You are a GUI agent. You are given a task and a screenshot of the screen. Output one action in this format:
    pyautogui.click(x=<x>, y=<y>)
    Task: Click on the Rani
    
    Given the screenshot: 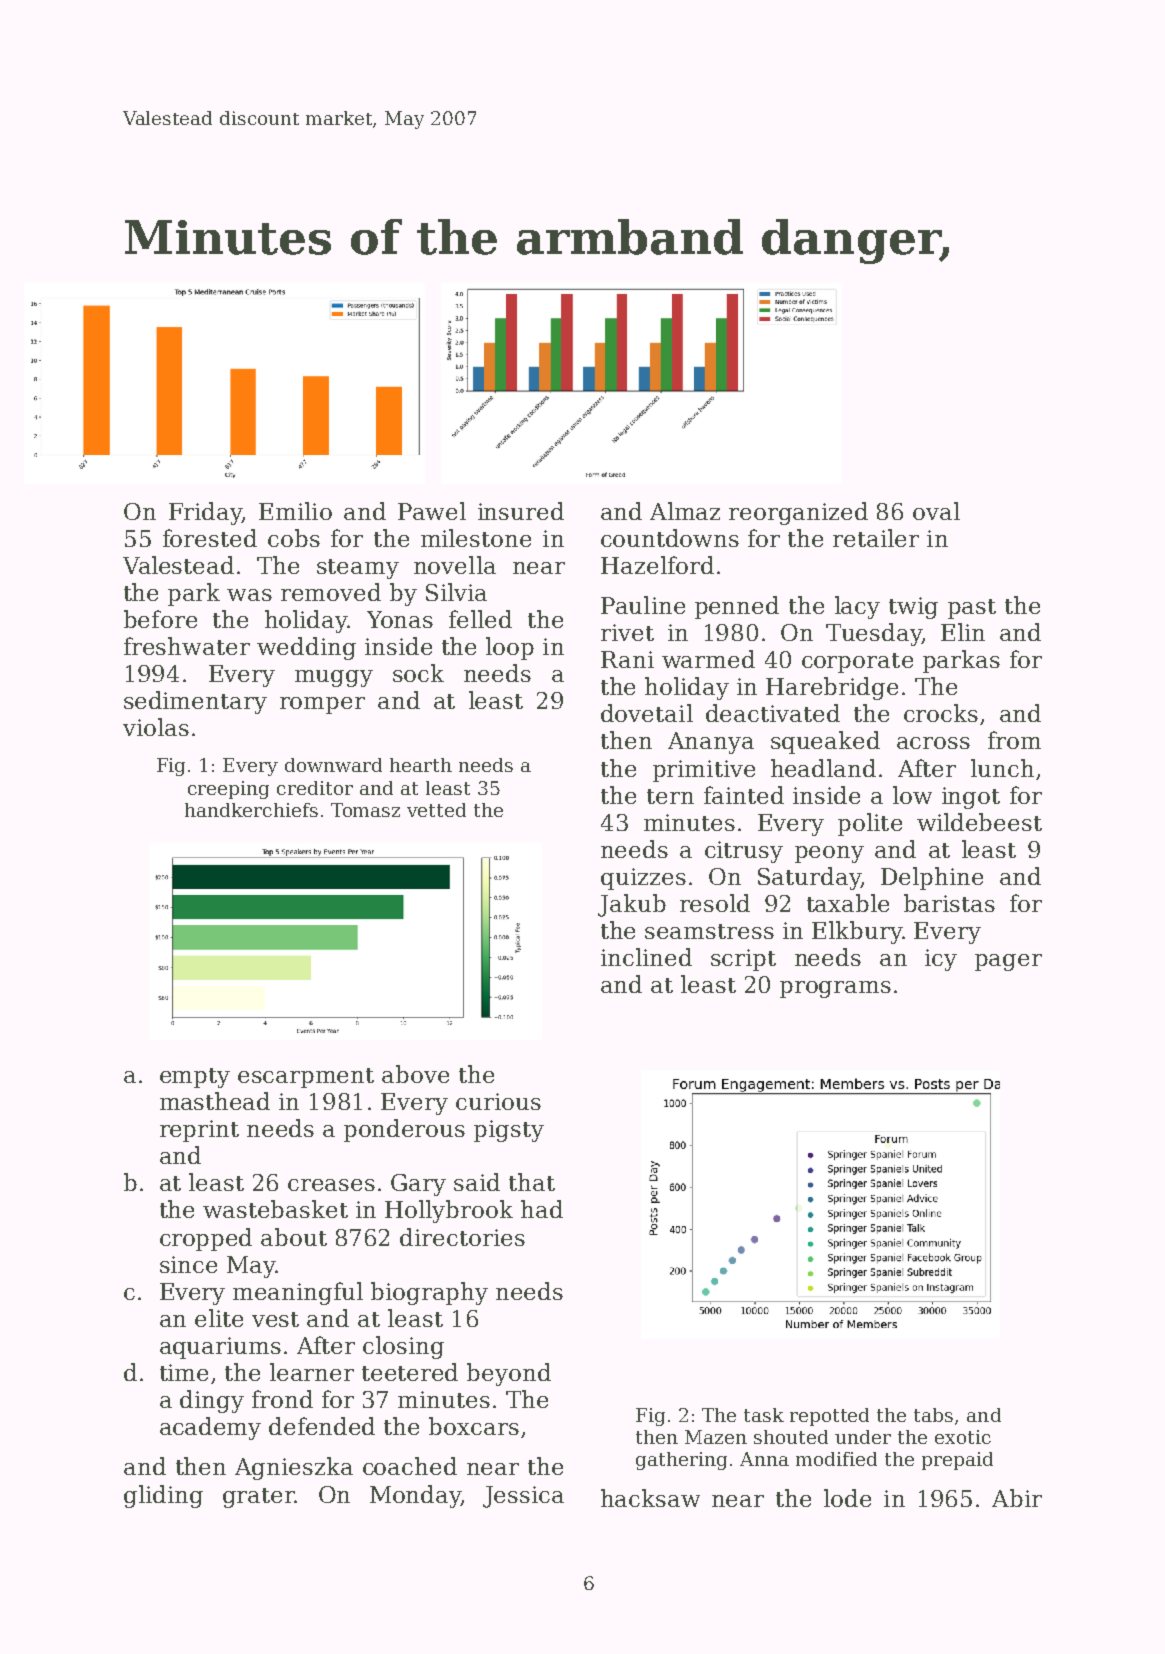 What is the action you would take?
    pyautogui.click(x=627, y=659)
